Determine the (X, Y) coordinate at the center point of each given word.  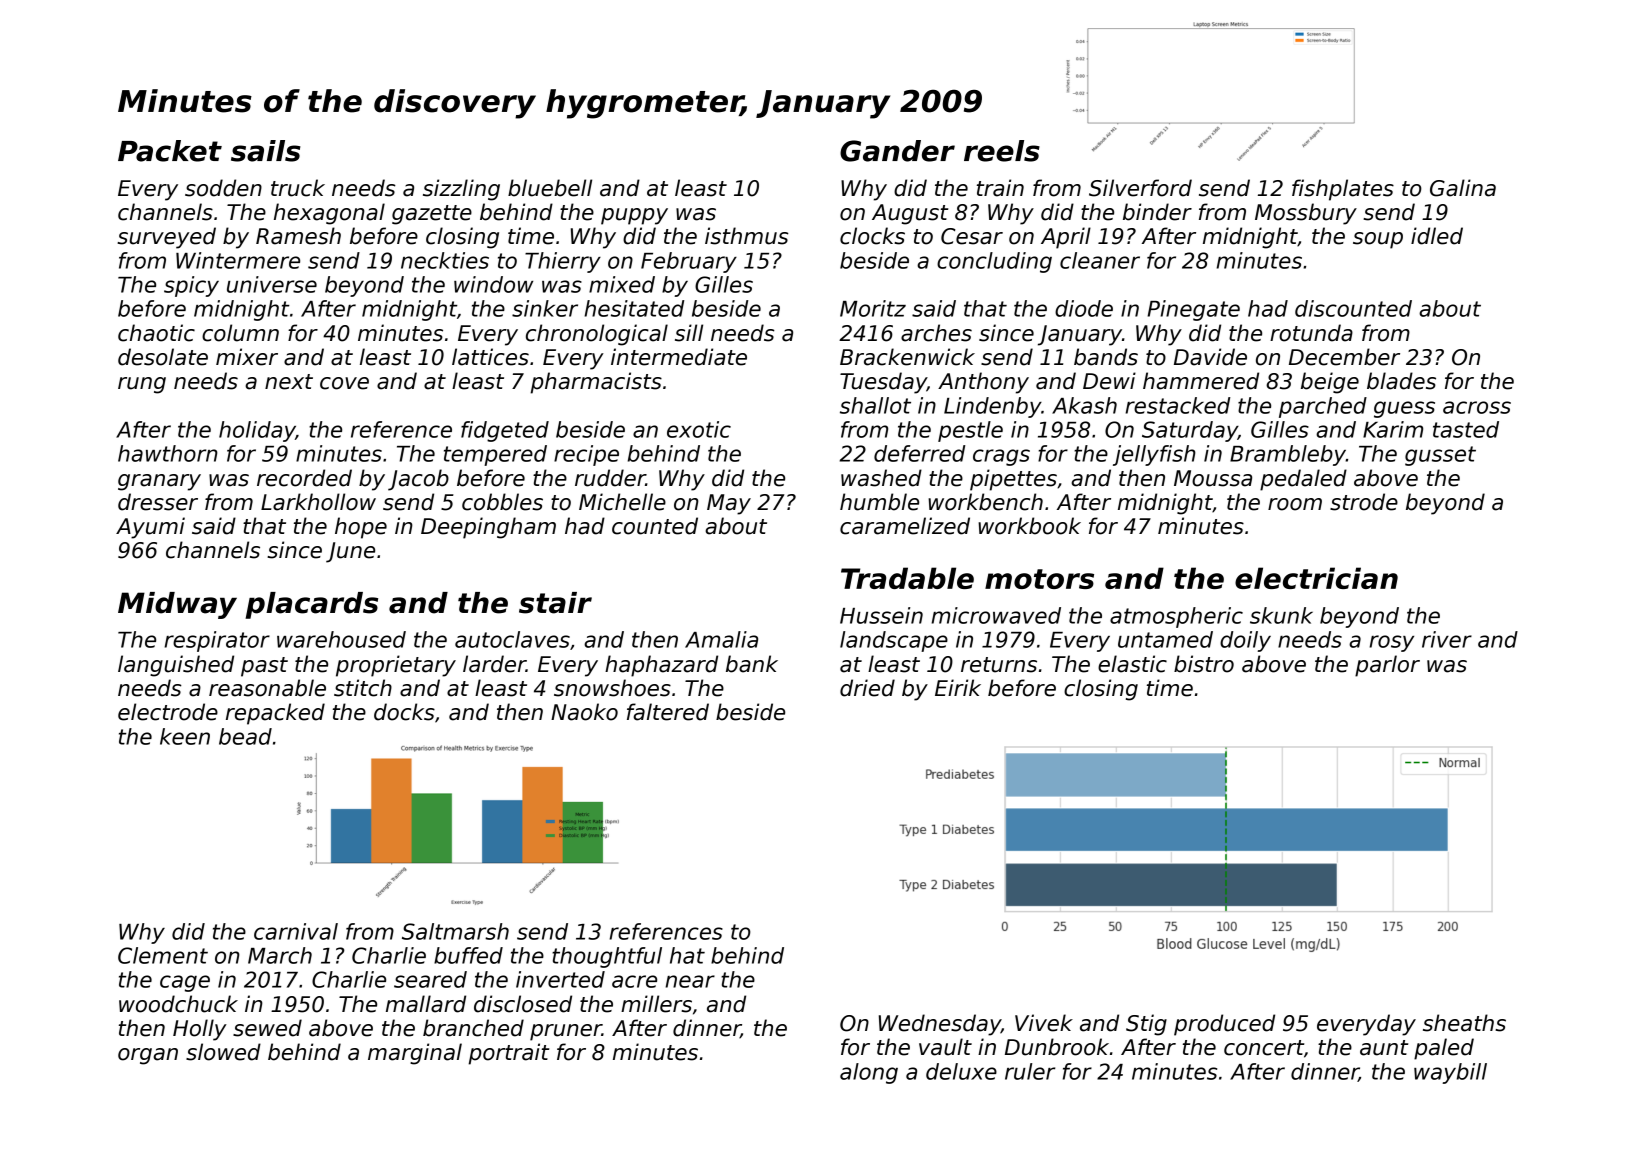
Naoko (584, 712)
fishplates (1343, 190)
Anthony (983, 383)
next (289, 382)
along (869, 1073)
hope (361, 528)
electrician (1316, 578)
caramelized (905, 526)
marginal (415, 1054)
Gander (897, 151)
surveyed (166, 238)
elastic (1132, 664)
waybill (1450, 1073)
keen (185, 736)
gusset (1440, 456)
